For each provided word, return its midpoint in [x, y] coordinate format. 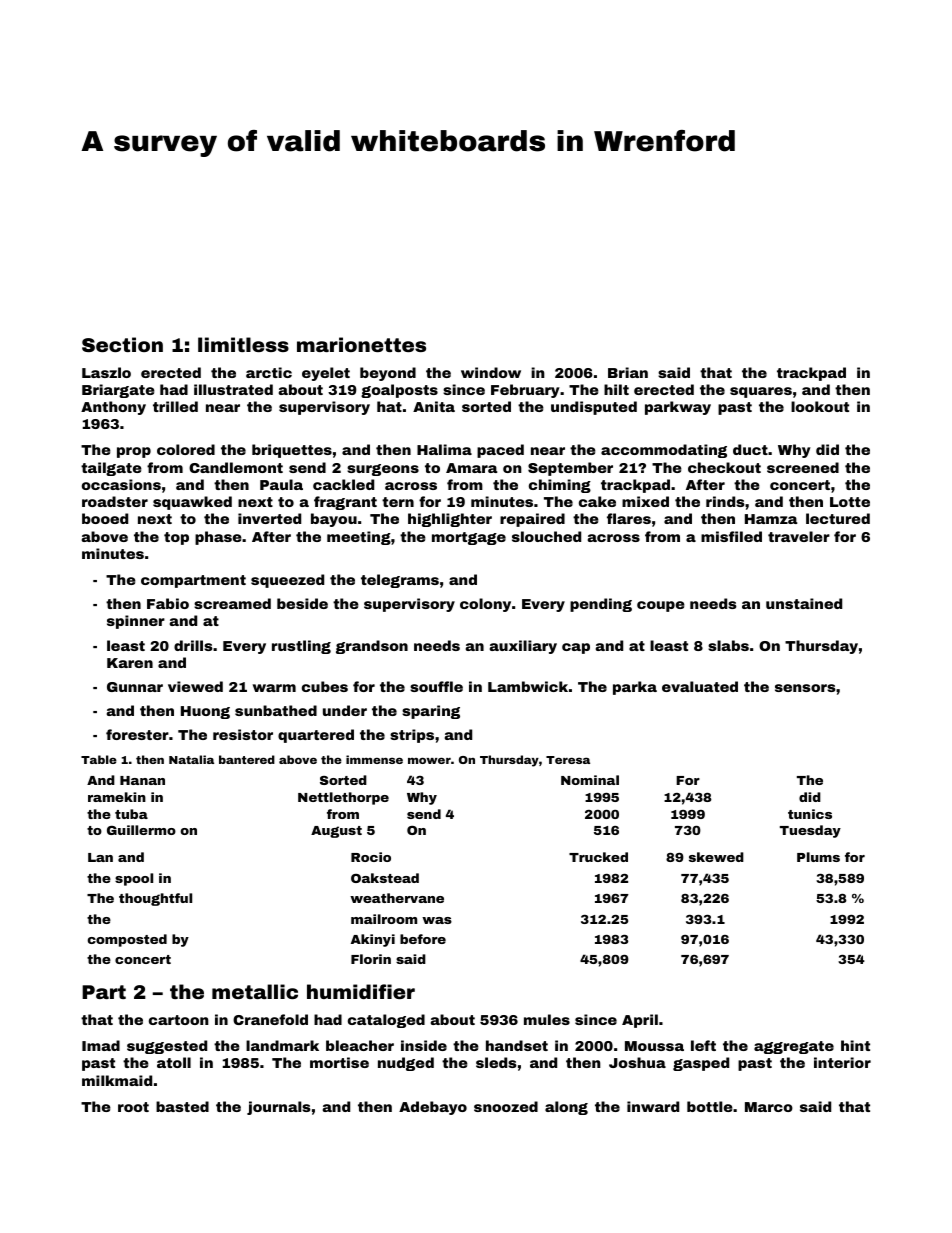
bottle [710, 1106]
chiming [560, 486]
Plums [818, 857]
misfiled [731, 536]
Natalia [191, 759]
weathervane [397, 898]
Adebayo [433, 1108]
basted [182, 1106]
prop [134, 452]
